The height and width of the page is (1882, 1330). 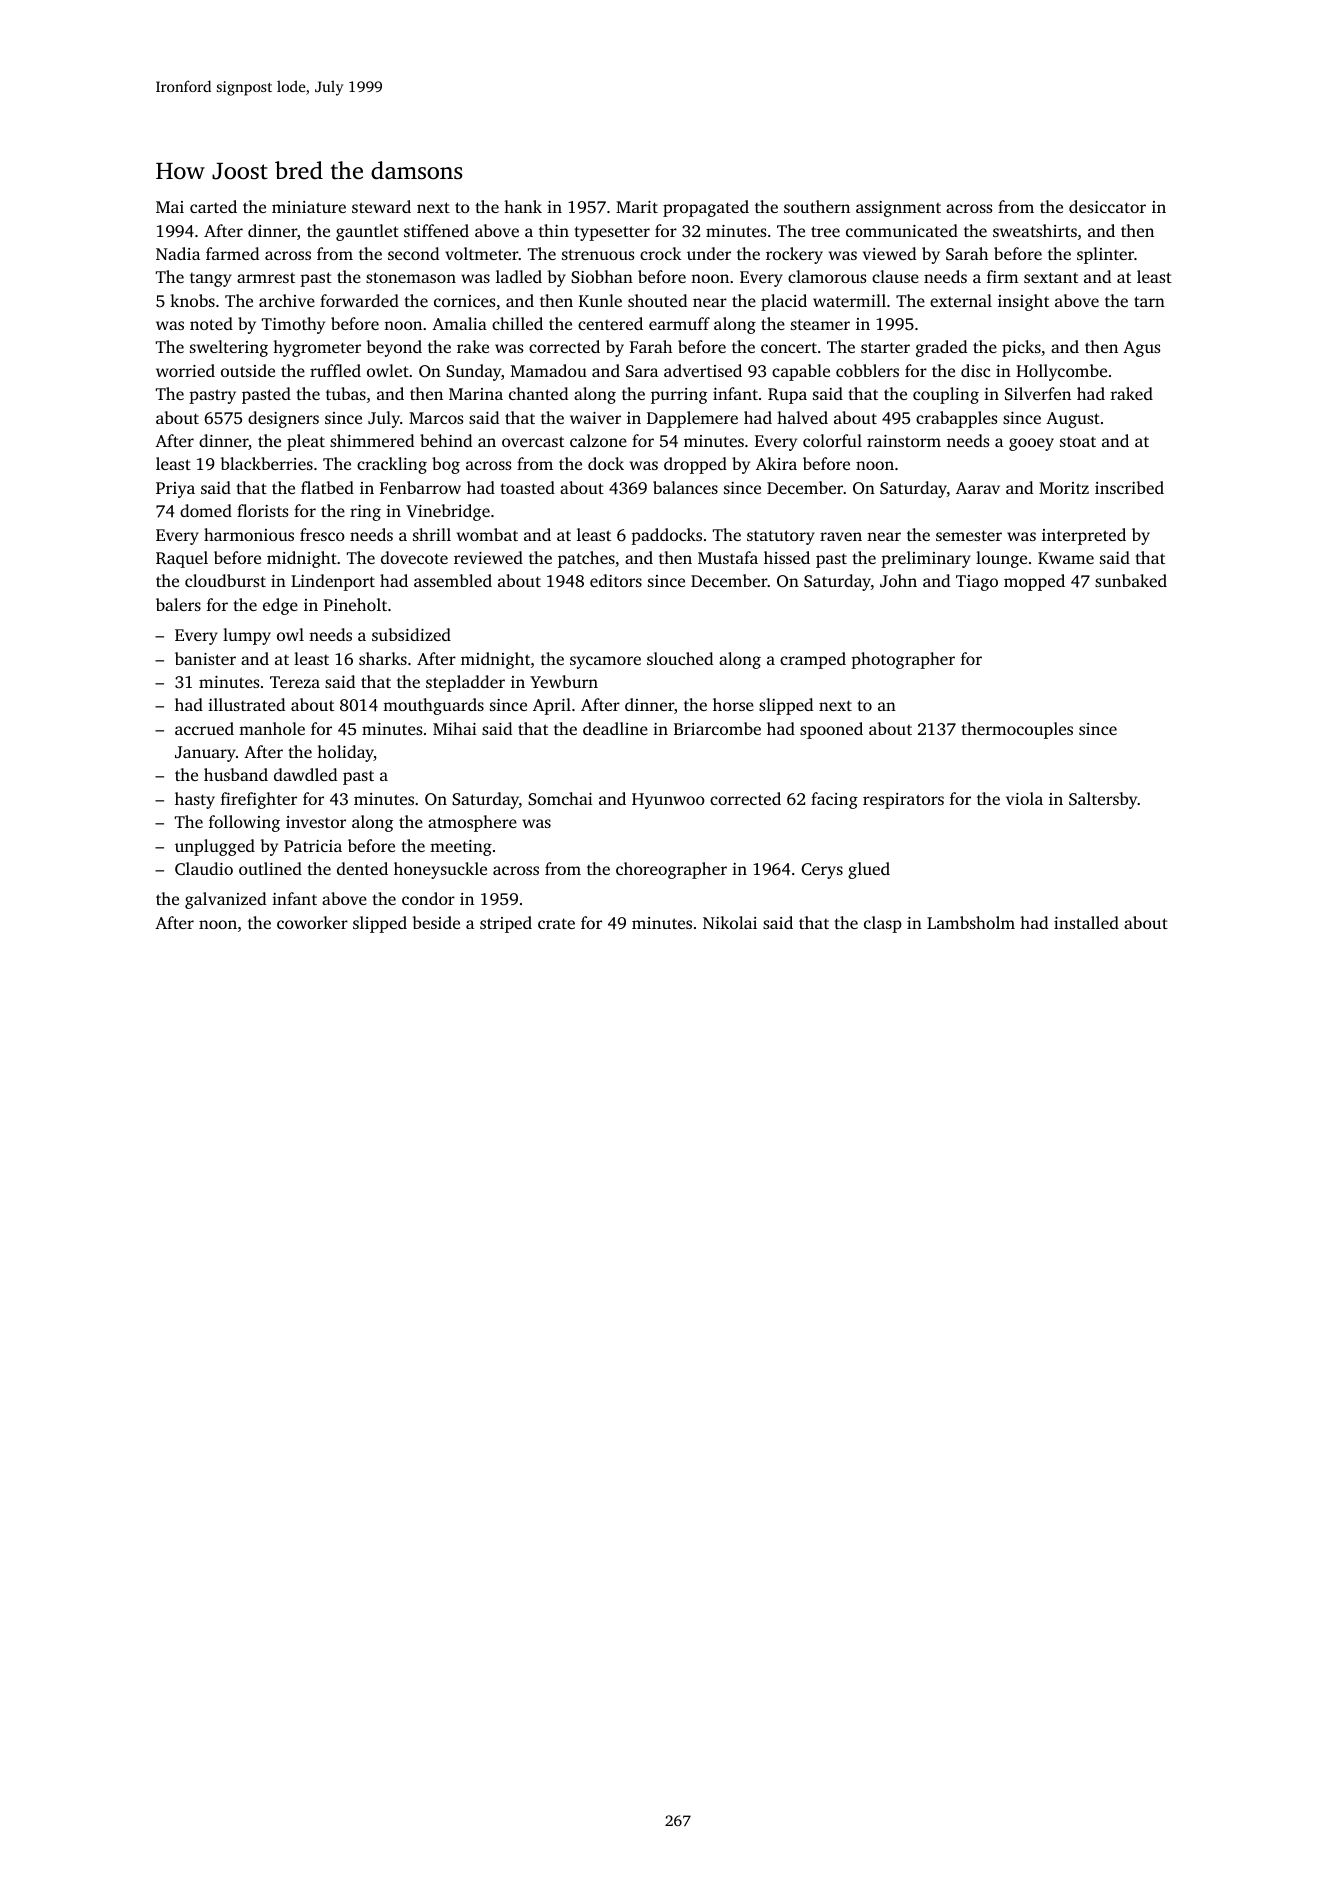 What do you see at coordinates (898, 209) in the page?
I see `assignment` at bounding box center [898, 209].
